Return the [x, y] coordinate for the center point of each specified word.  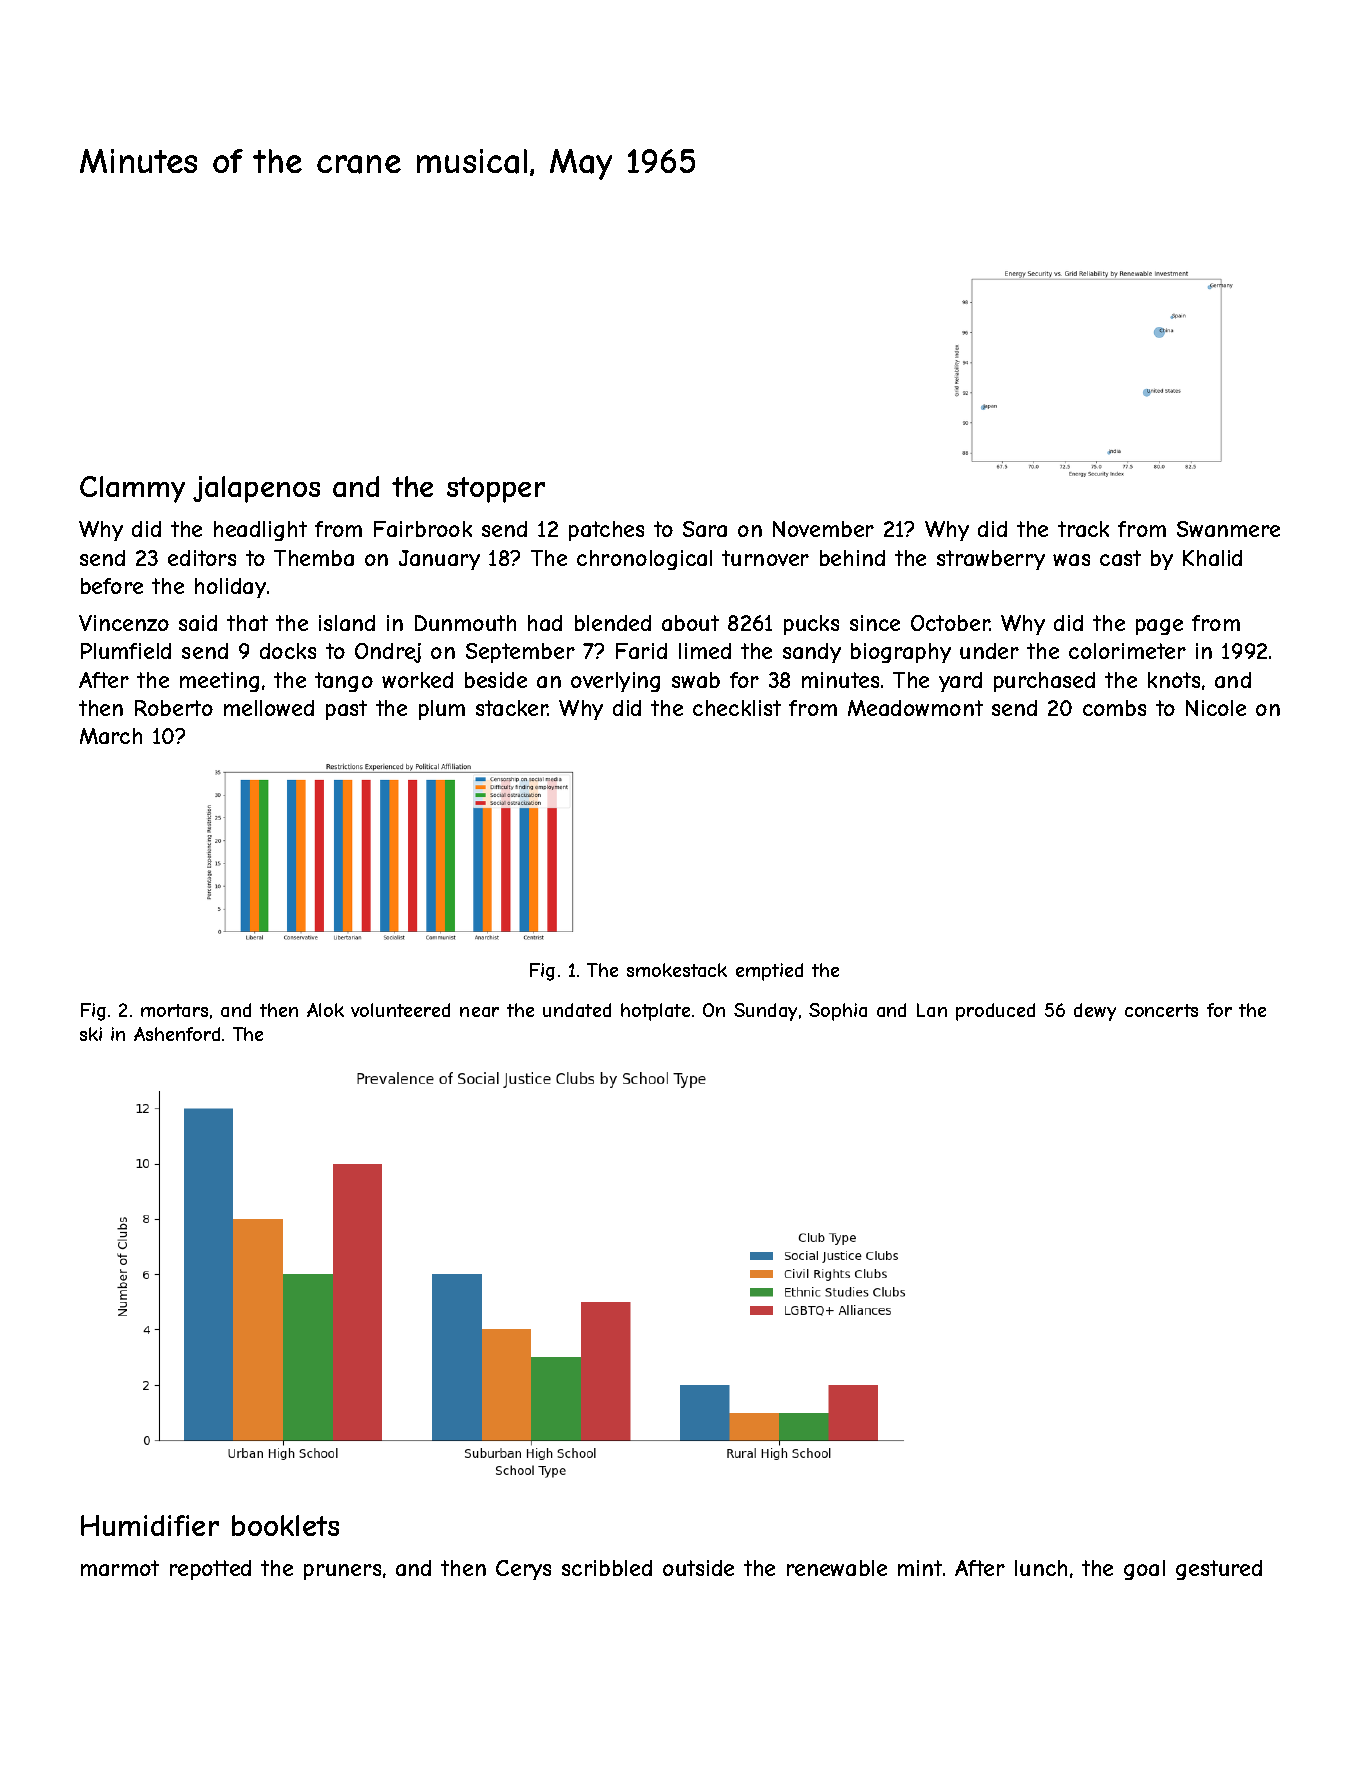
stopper [496, 490]
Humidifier [150, 1525]
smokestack [677, 970]
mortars [174, 1010]
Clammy [132, 489]
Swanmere [1228, 529]
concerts [1161, 1010]
